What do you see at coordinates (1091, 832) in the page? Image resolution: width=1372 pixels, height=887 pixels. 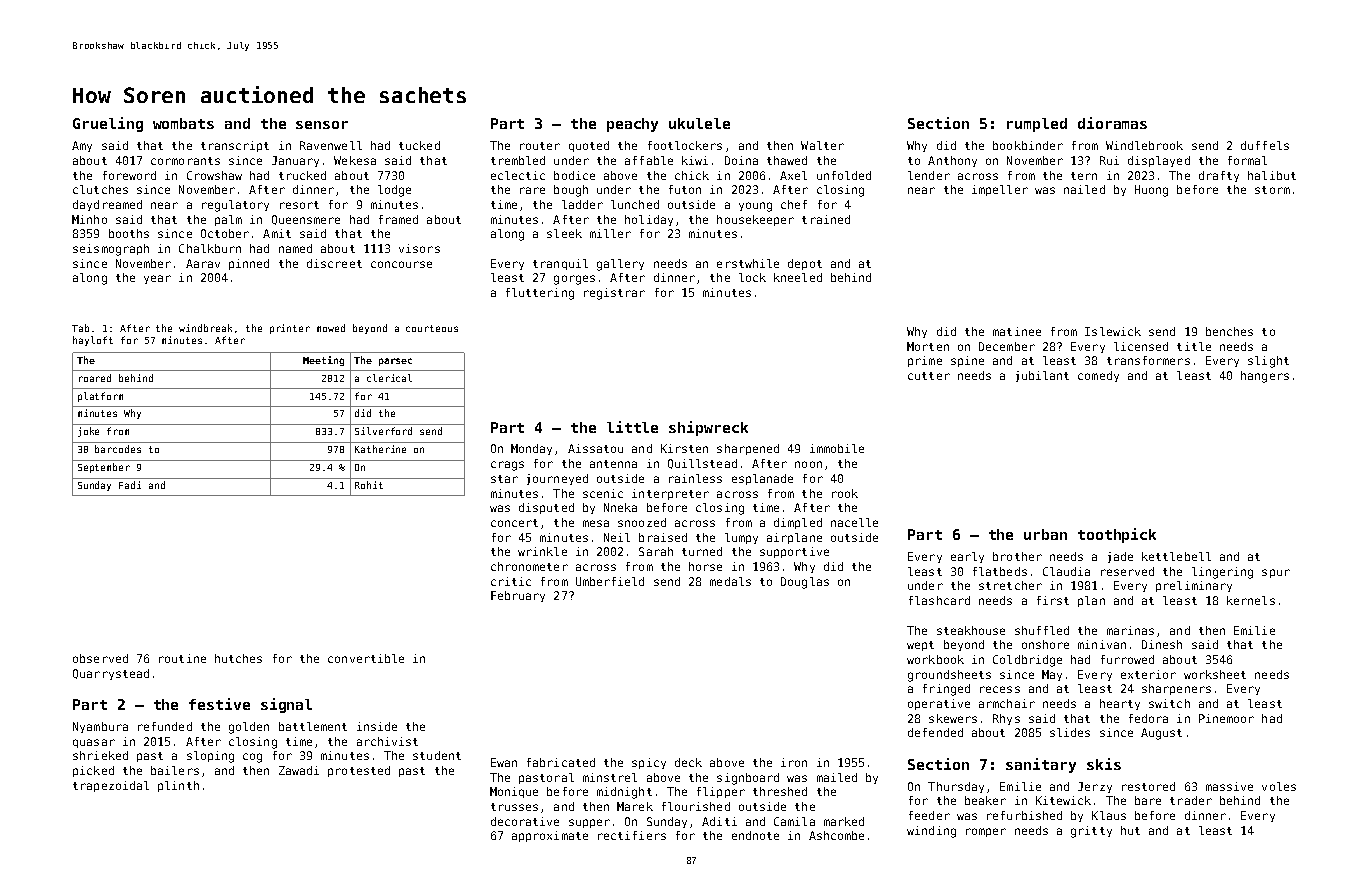 I see `gritty` at bounding box center [1091, 832].
